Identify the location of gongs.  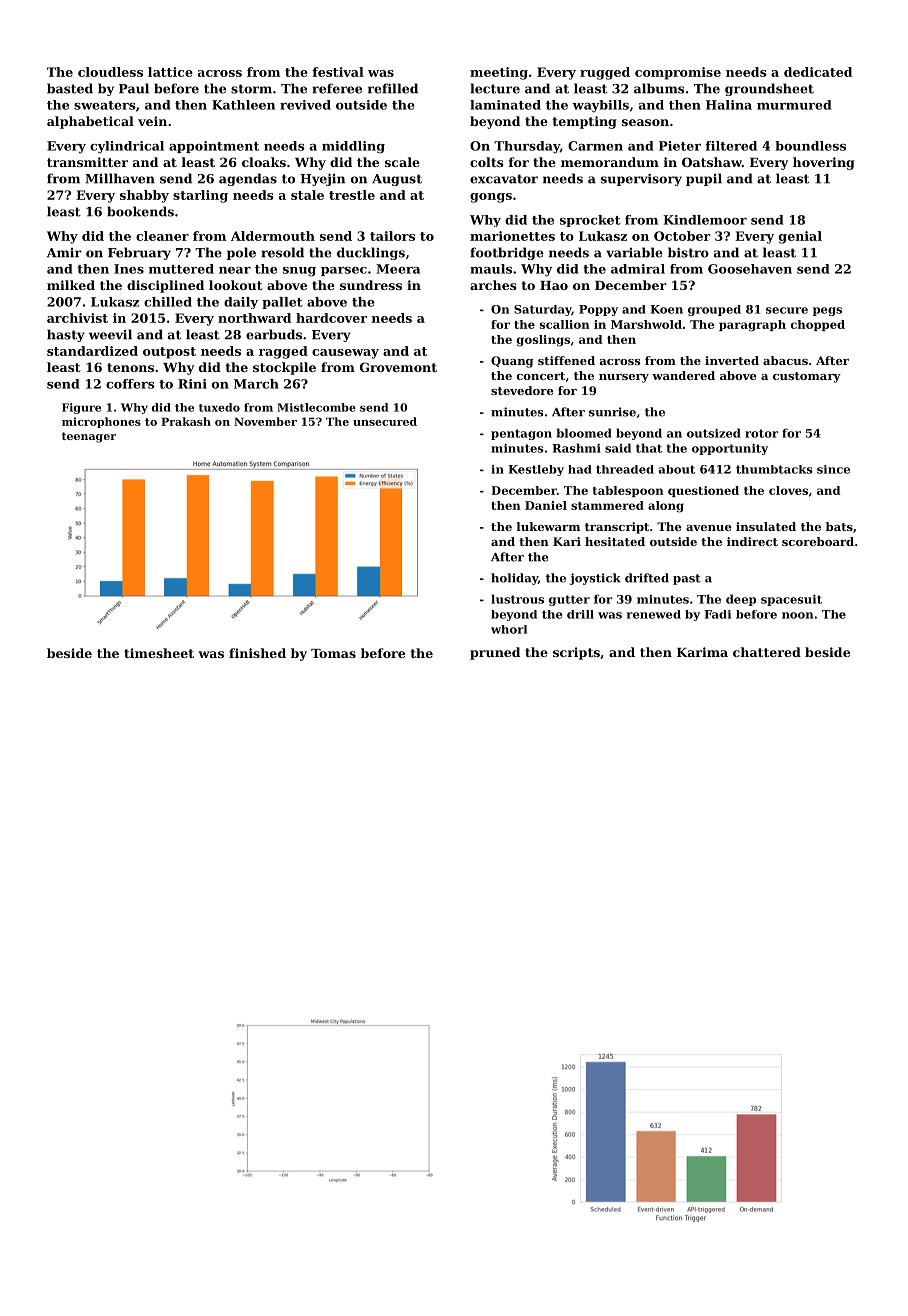
(491, 198).
